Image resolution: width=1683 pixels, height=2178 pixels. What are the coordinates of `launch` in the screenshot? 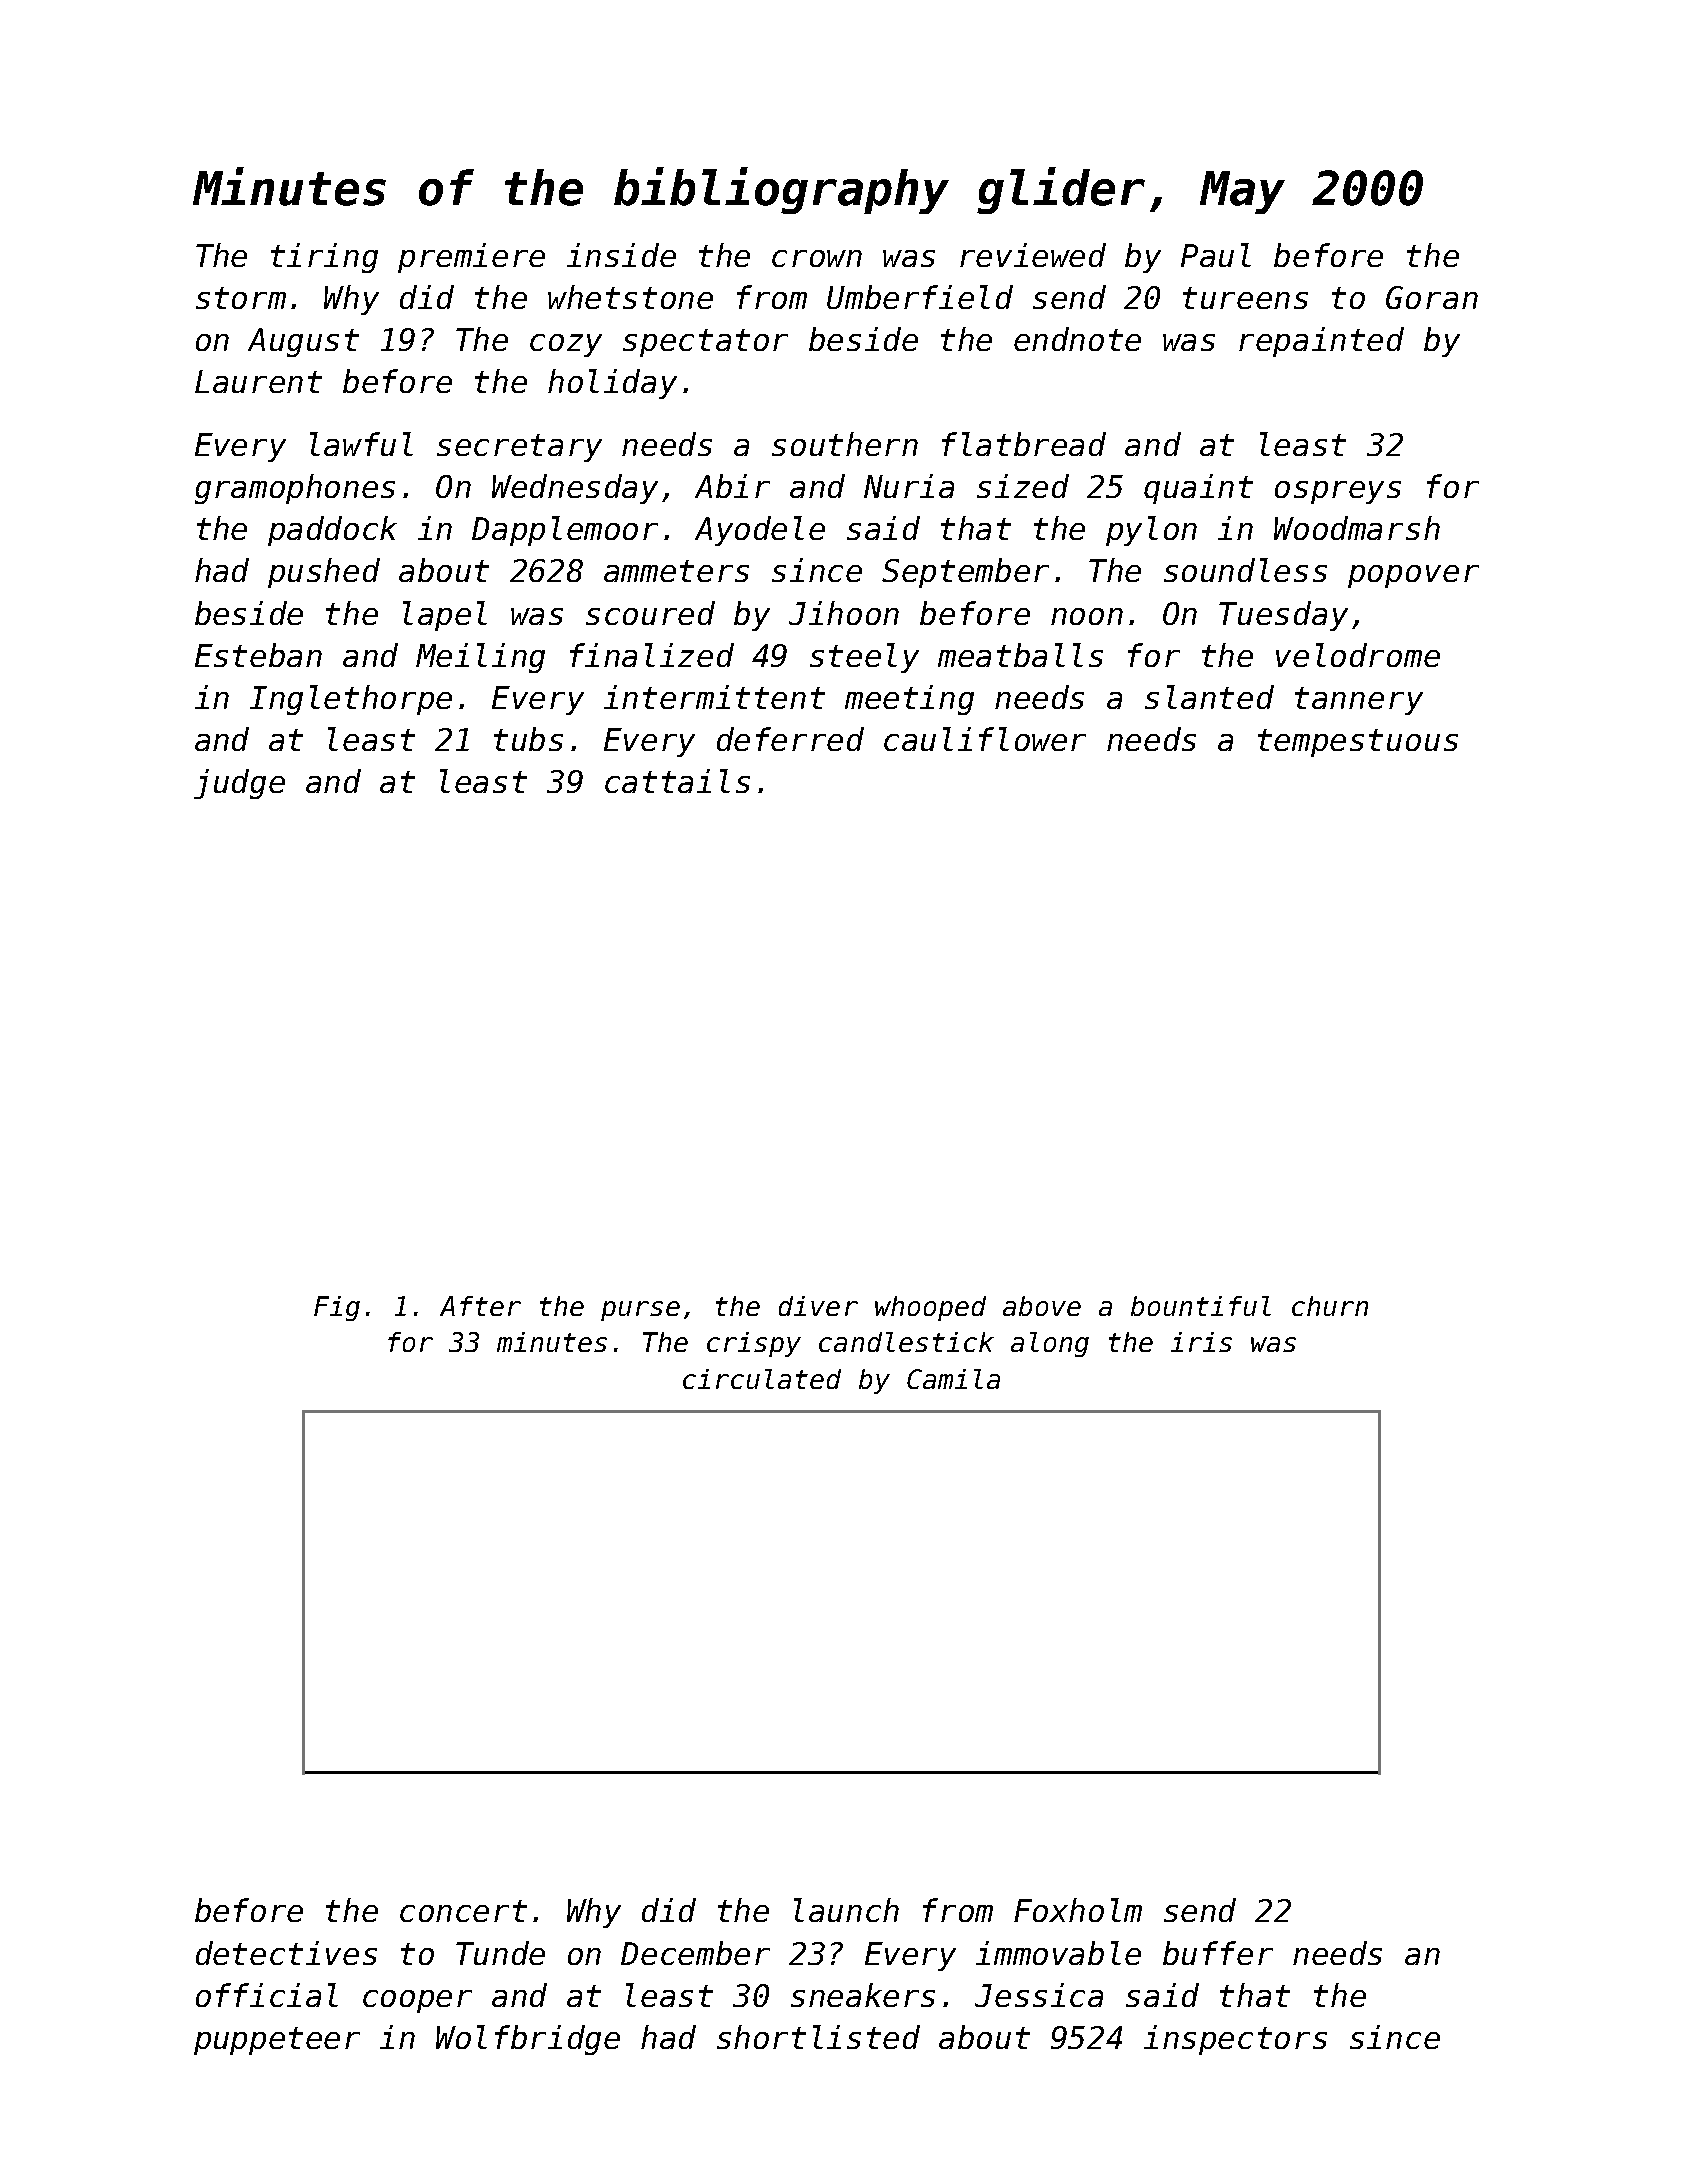 It's located at (846, 1910).
